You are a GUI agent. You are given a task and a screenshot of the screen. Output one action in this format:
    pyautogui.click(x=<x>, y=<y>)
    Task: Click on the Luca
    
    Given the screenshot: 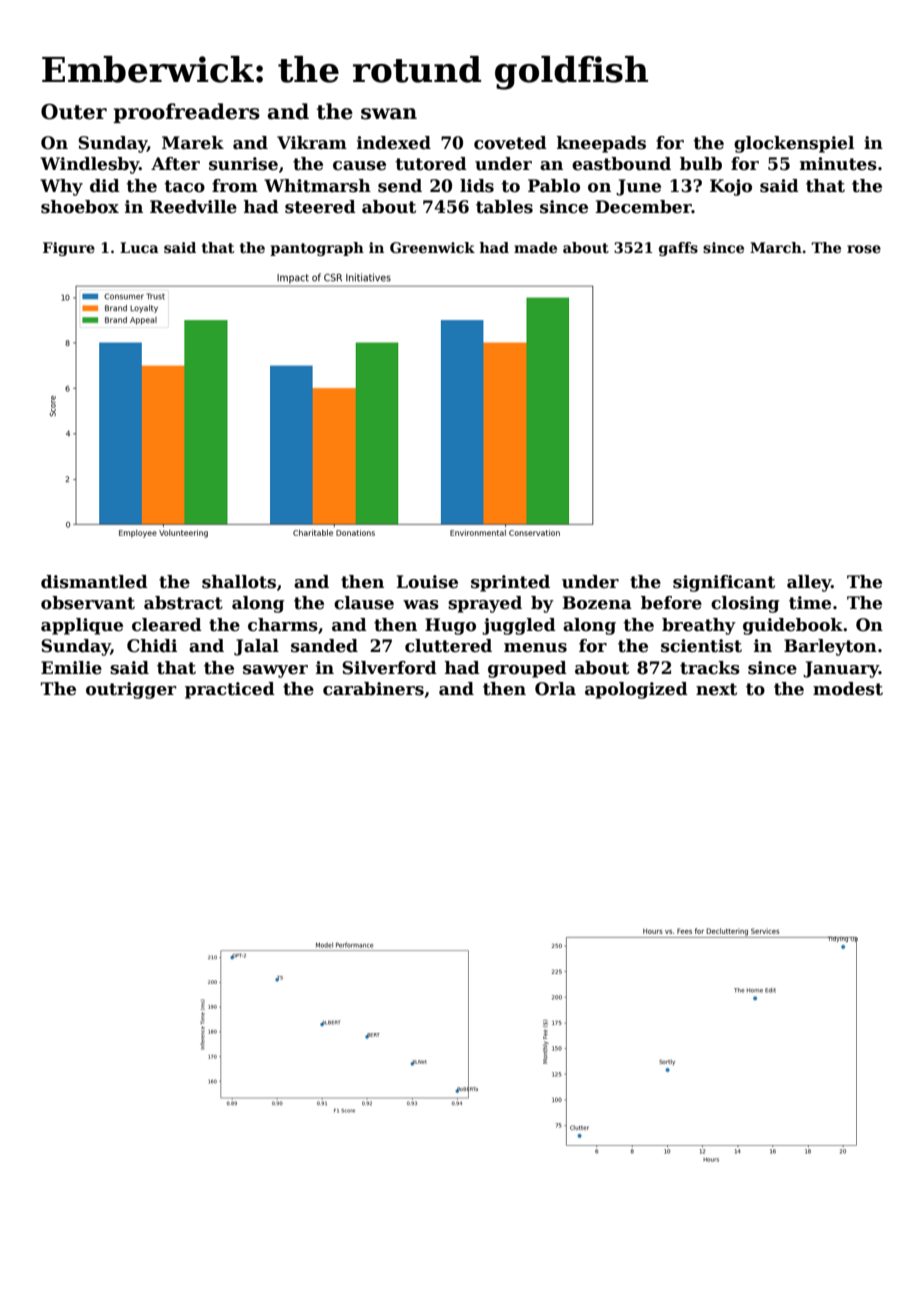 What is the action you would take?
    pyautogui.click(x=139, y=247)
